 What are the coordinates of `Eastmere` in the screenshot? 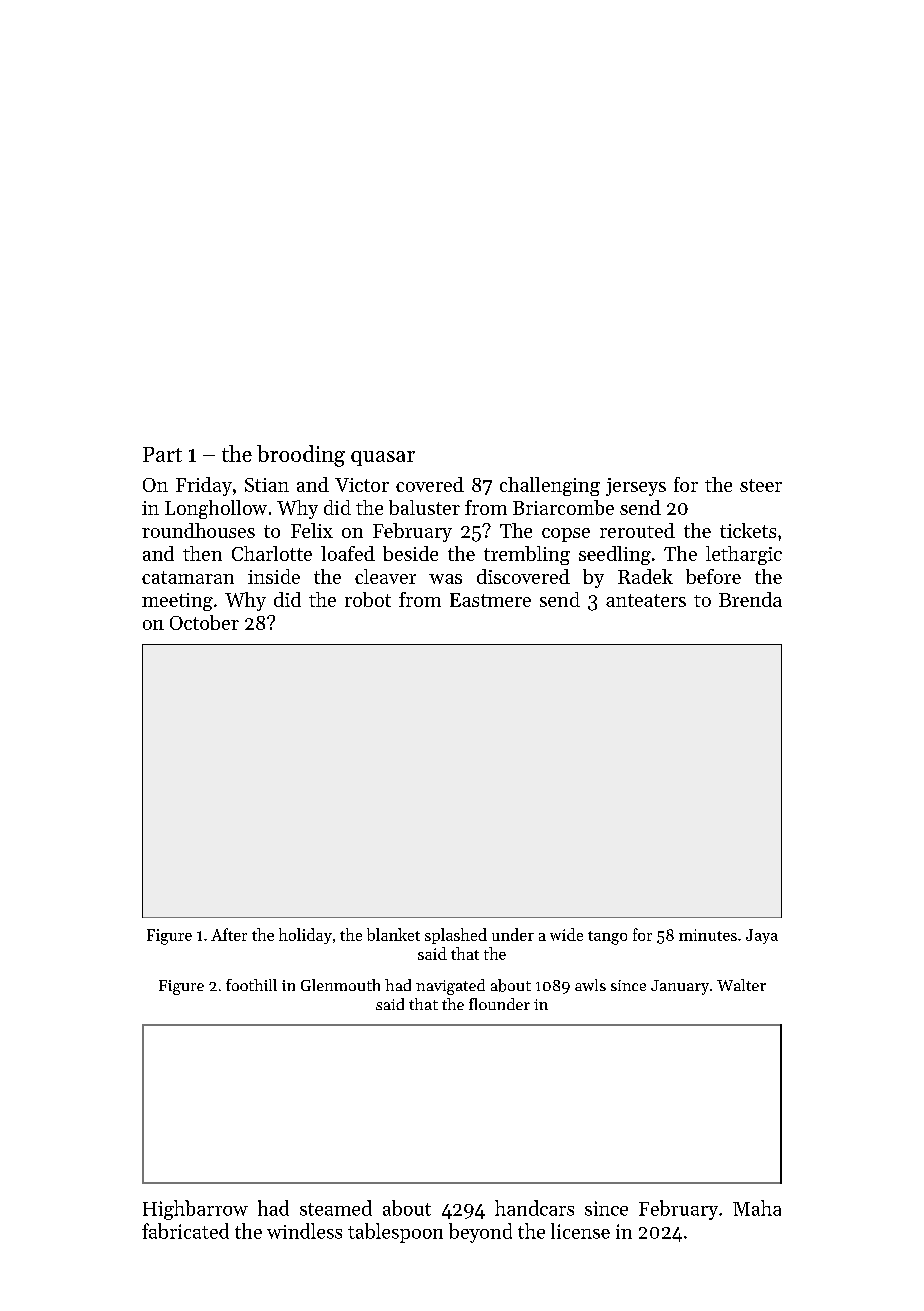 It's located at (490, 600).
